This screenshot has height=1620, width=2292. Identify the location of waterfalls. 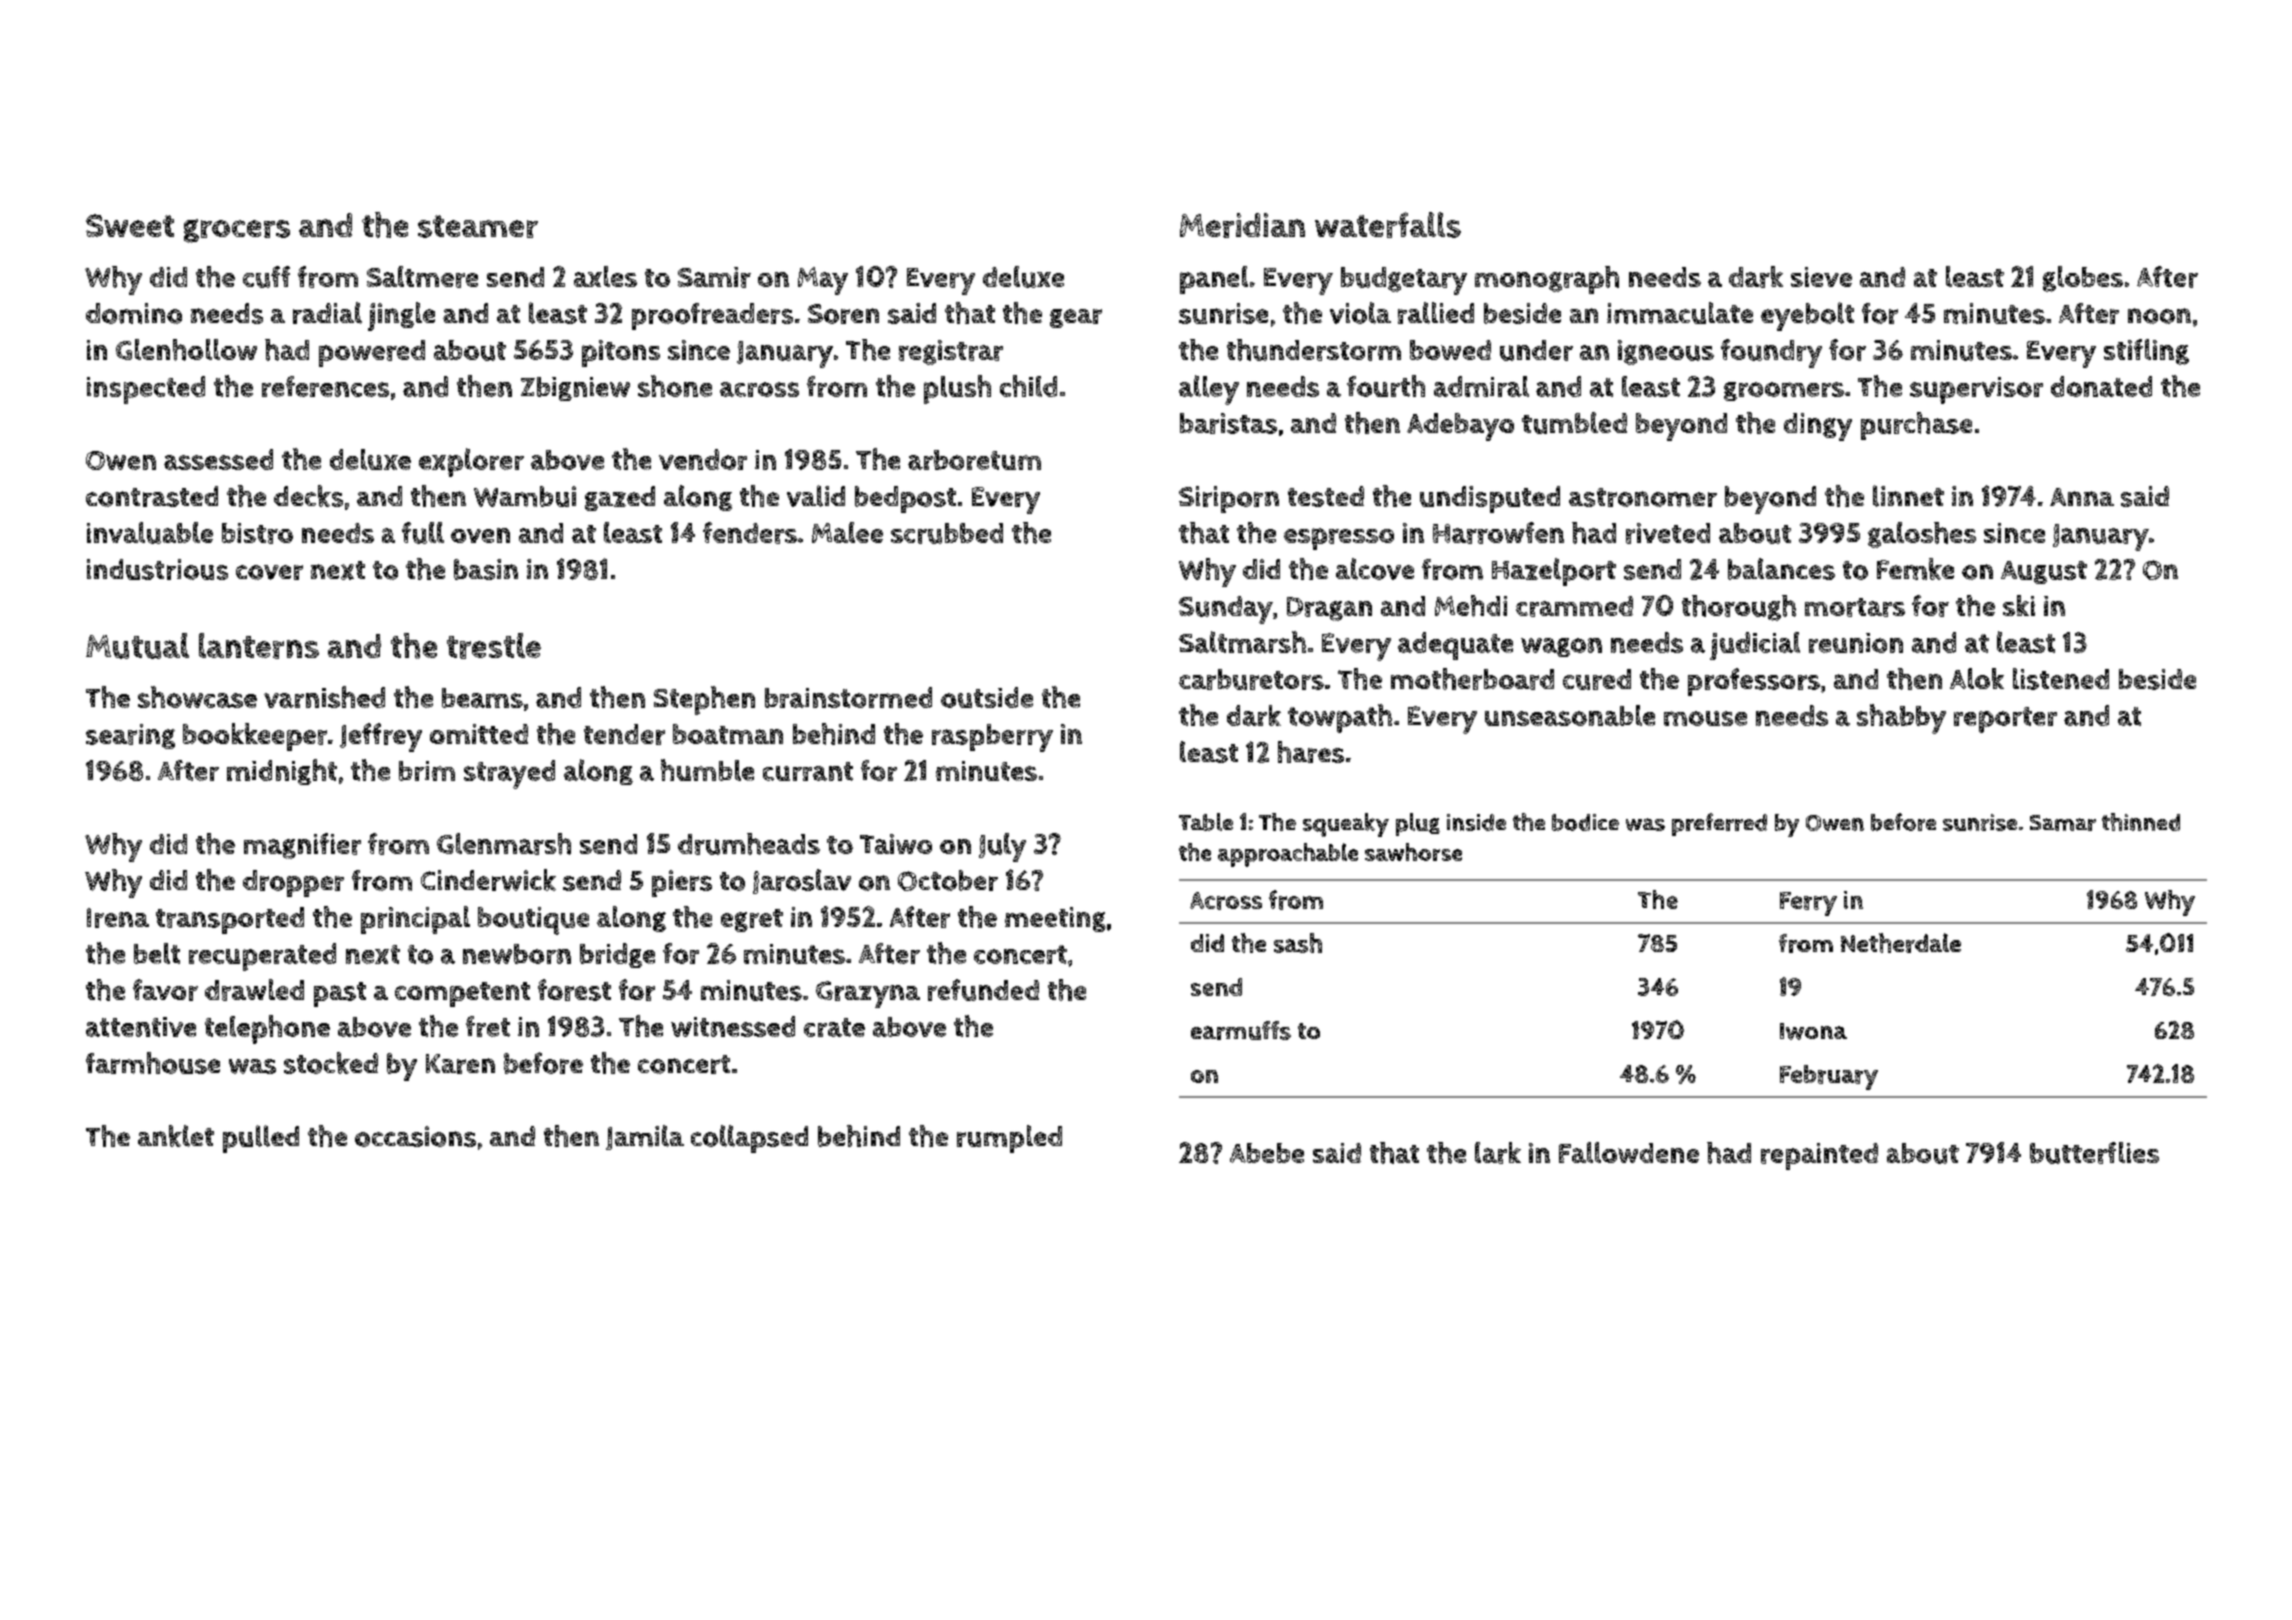
(1388, 225).
